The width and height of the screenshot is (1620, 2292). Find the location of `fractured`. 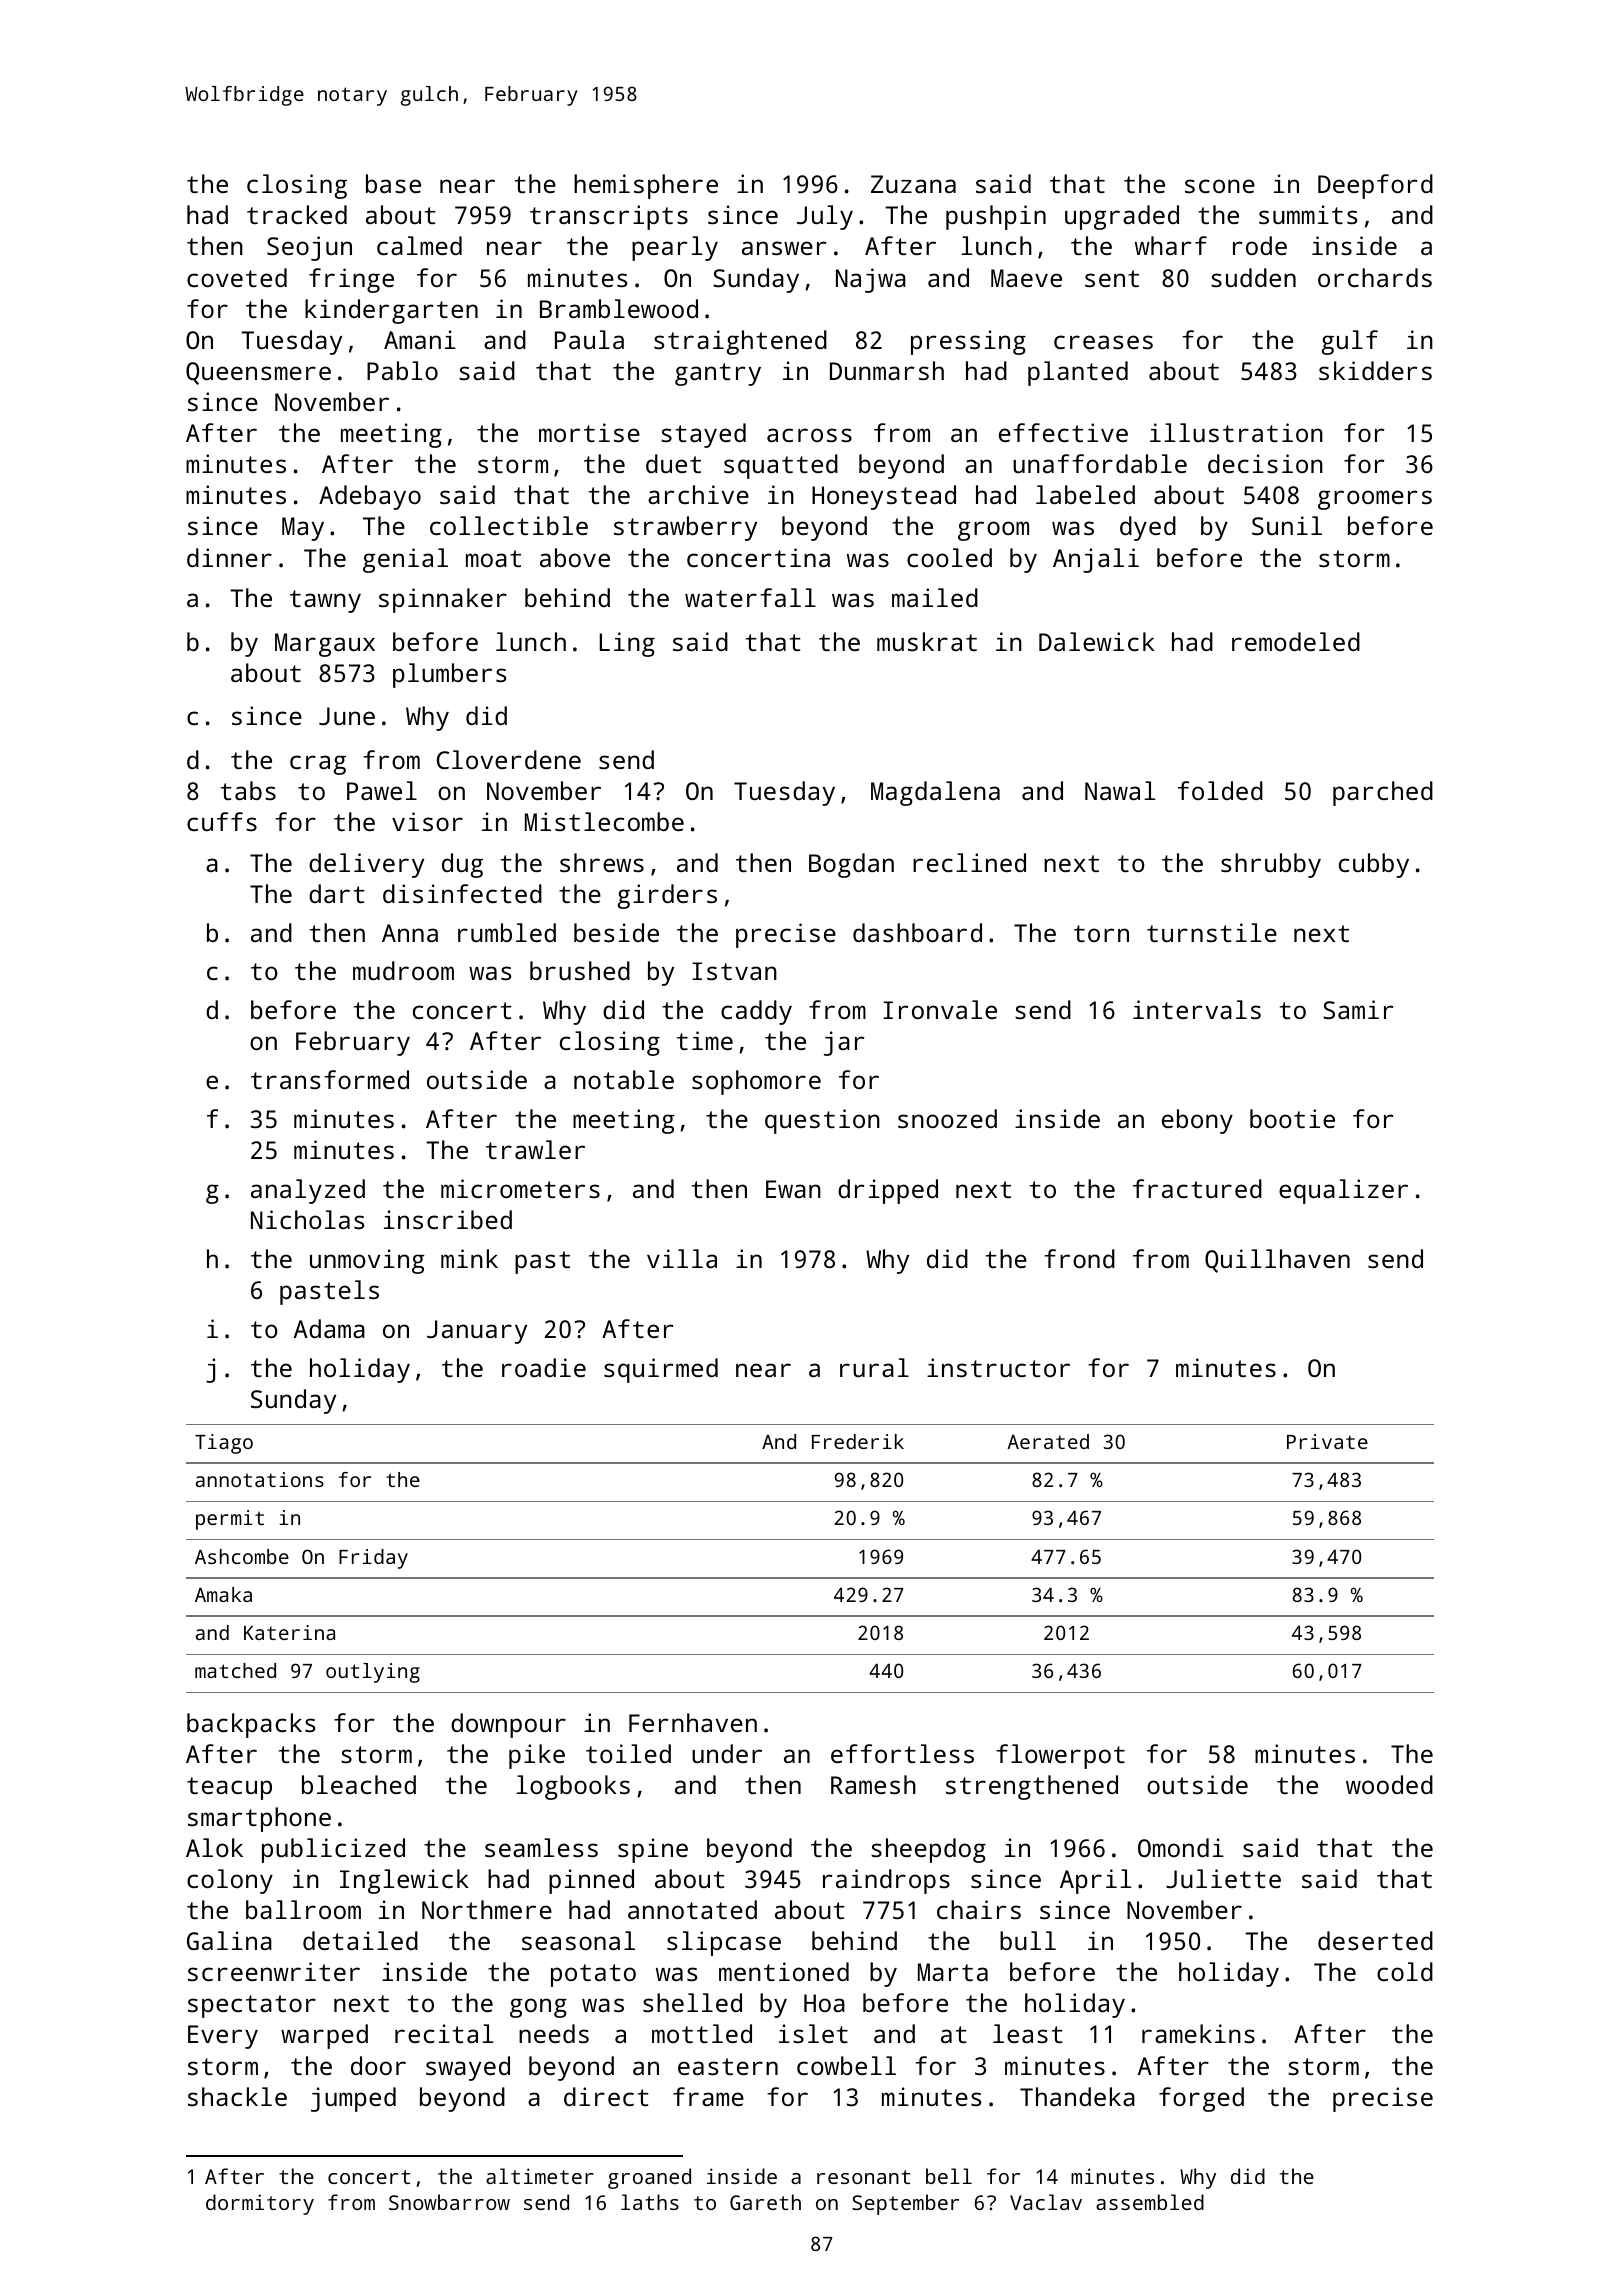

fractured is located at coordinates (1197, 1188).
